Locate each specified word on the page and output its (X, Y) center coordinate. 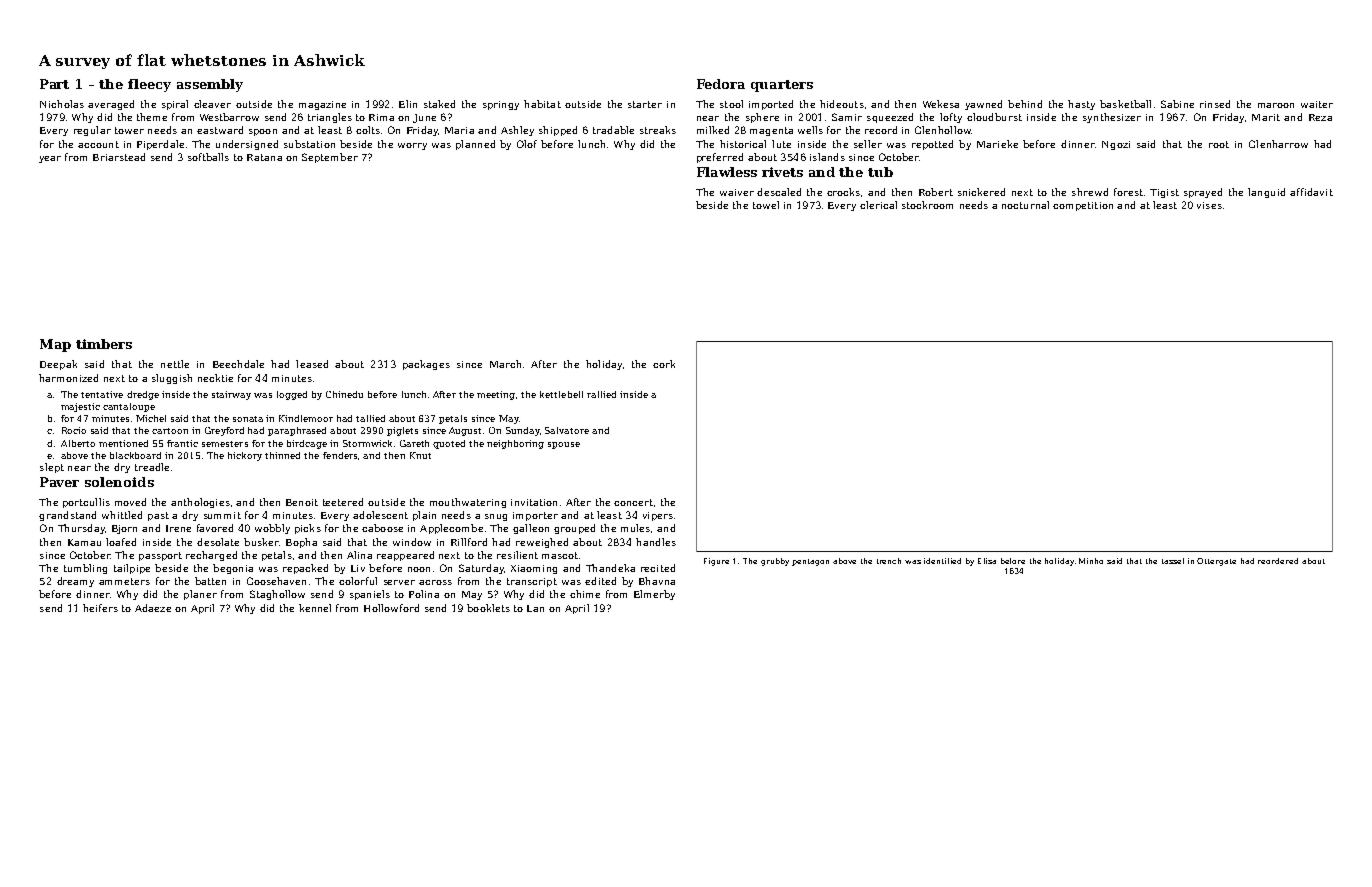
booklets (488, 608)
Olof (527, 144)
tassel (1173, 561)
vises (1209, 205)
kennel (315, 608)
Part (54, 84)
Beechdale (238, 364)
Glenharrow (1278, 144)
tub (880, 172)
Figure (716, 562)
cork (664, 364)
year (50, 159)
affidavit (1311, 192)
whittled (122, 515)
